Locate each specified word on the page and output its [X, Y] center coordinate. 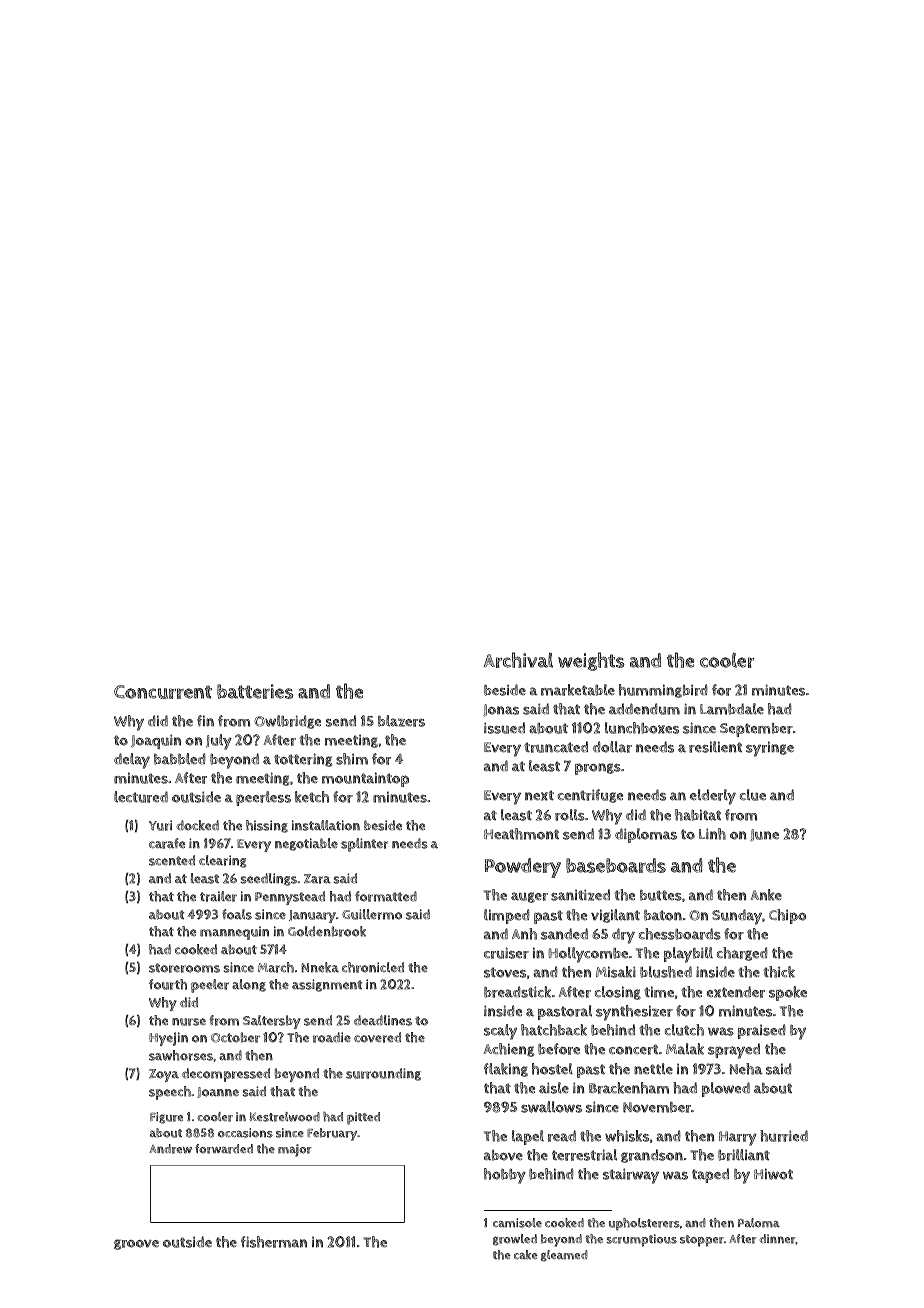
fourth [168, 984]
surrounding [383, 1074]
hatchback [554, 1030]
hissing [267, 826]
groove [136, 1244]
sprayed [734, 1051]
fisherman [274, 1242]
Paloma [759, 1223]
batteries [255, 691]
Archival [518, 660]
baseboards [616, 865]
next [539, 795]
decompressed [226, 1075]
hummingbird [663, 691]
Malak [685, 1049]
